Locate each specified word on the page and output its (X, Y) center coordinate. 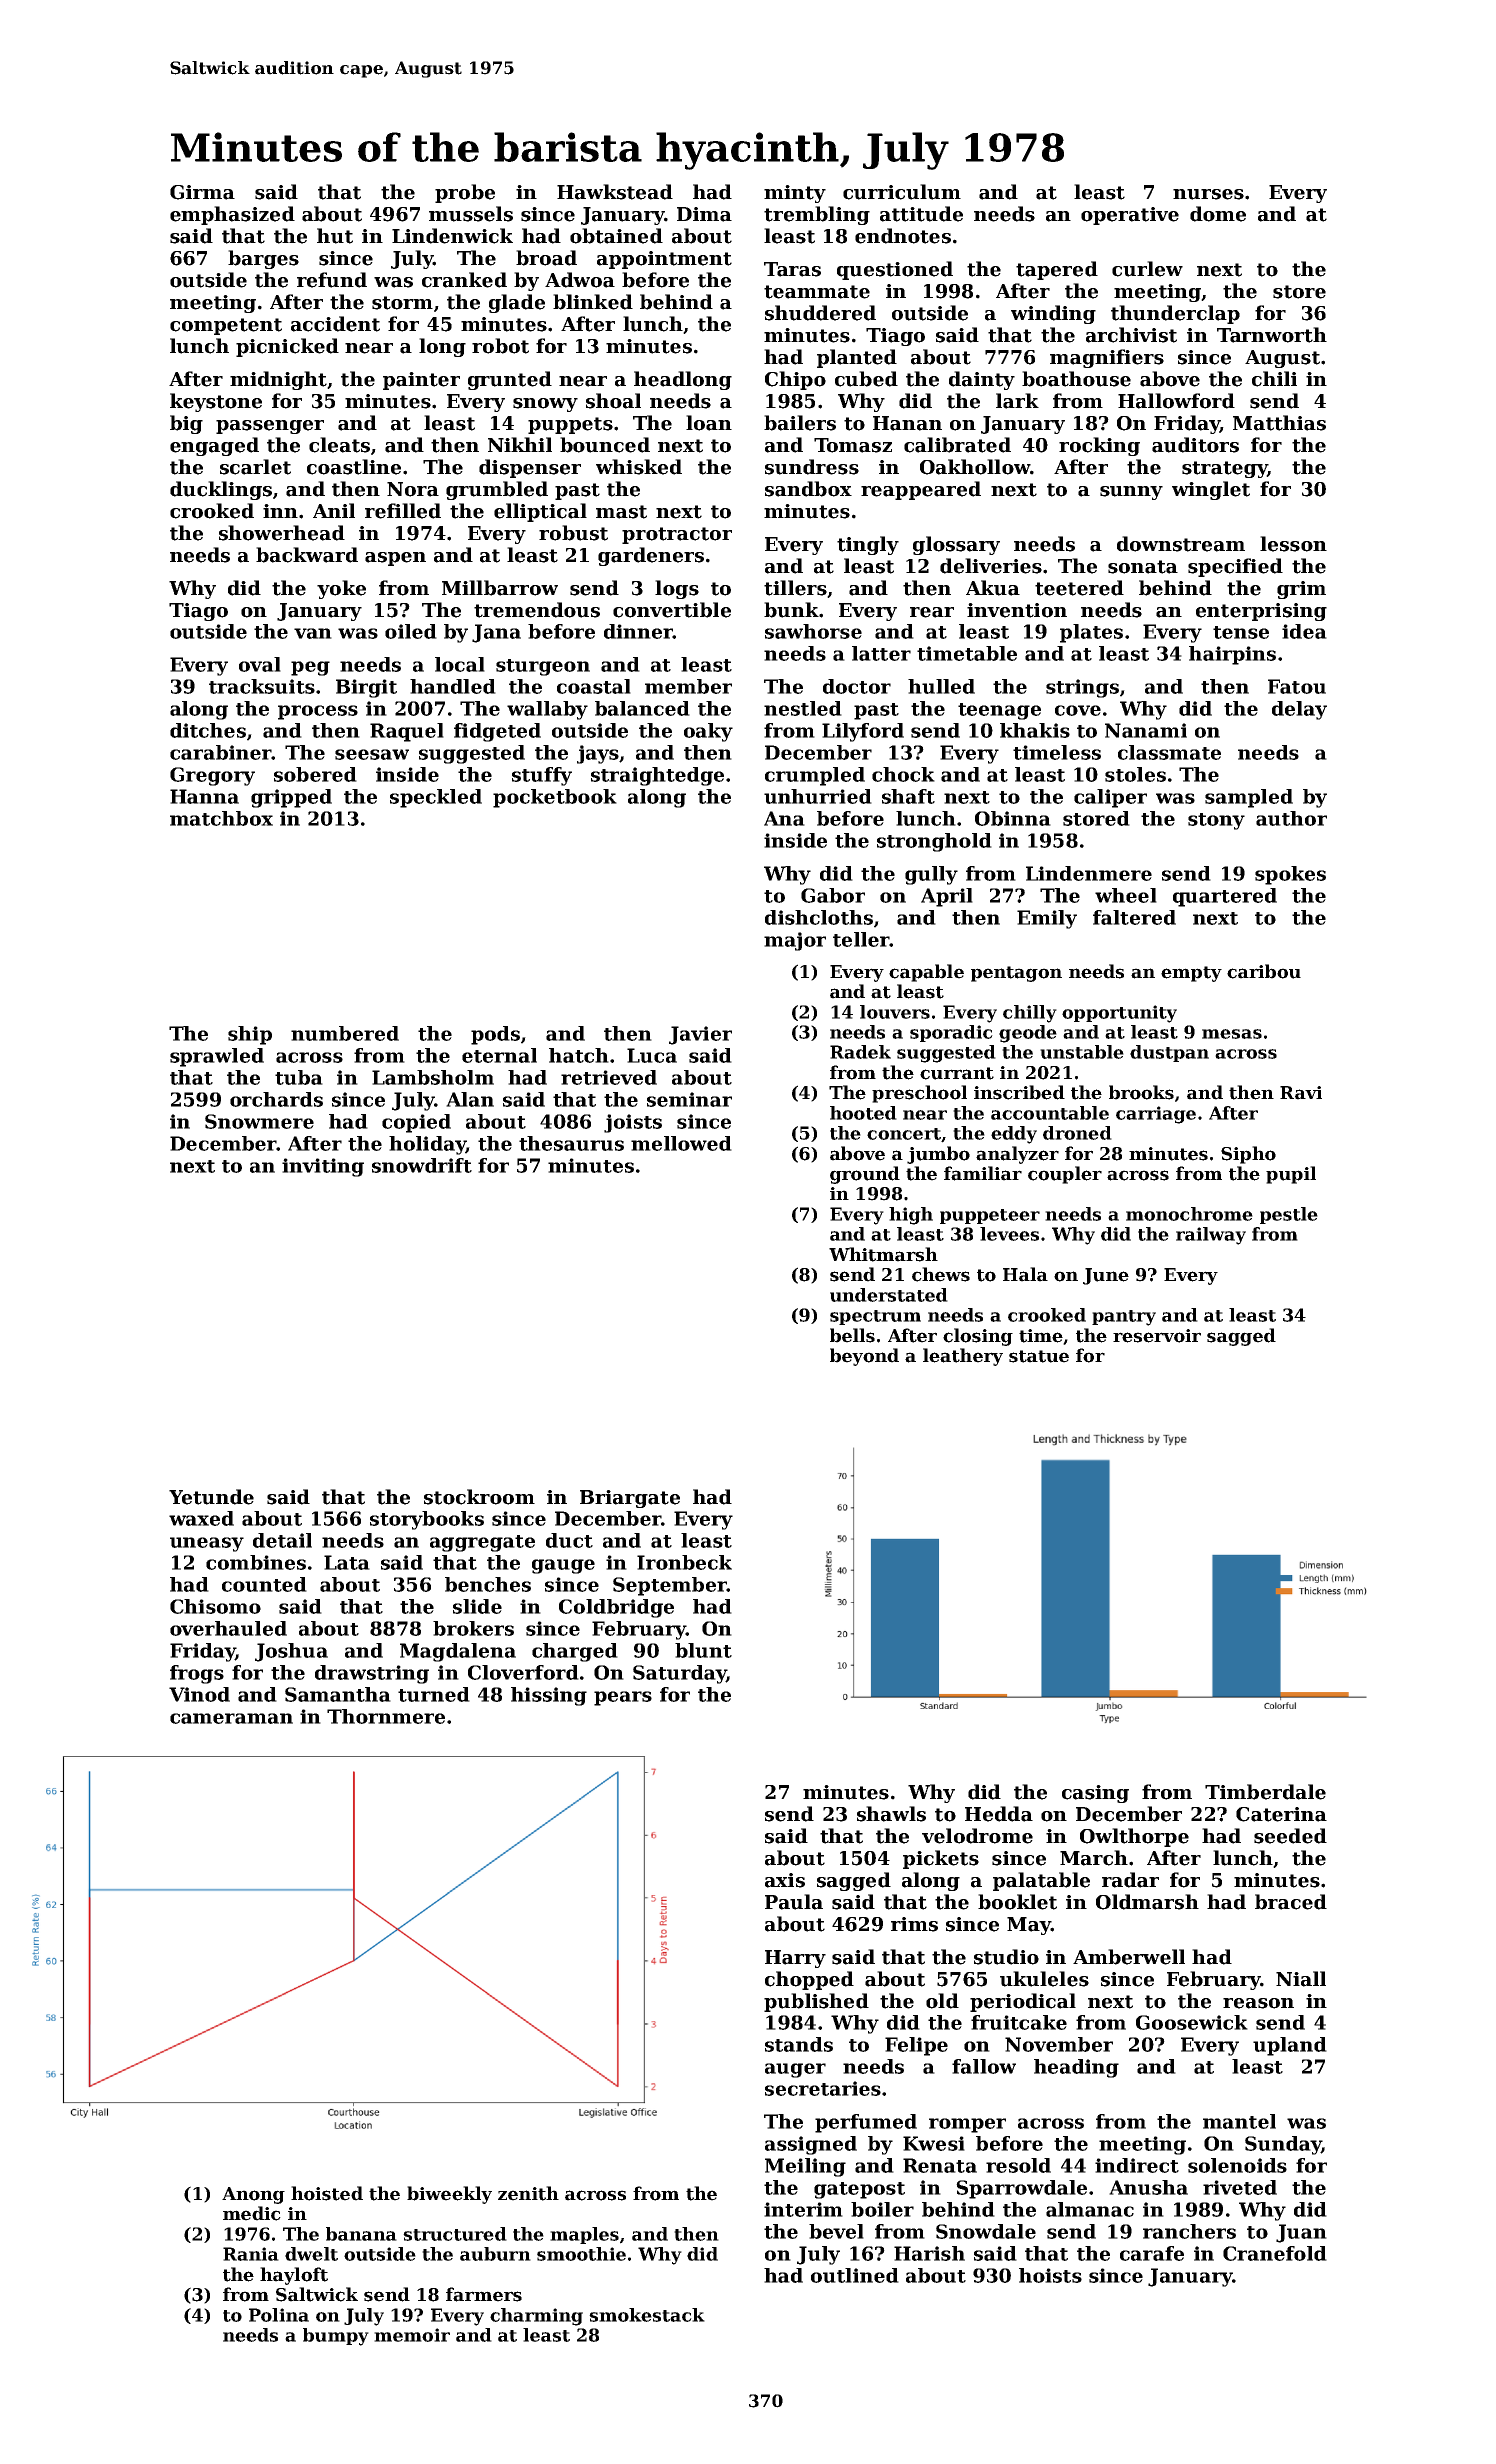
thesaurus (571, 1143)
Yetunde (211, 1497)
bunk (791, 610)
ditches (208, 730)
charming (536, 2317)
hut (335, 236)
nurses (1208, 194)
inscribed (1019, 1092)
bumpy (336, 2337)
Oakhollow (975, 467)
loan (709, 423)
